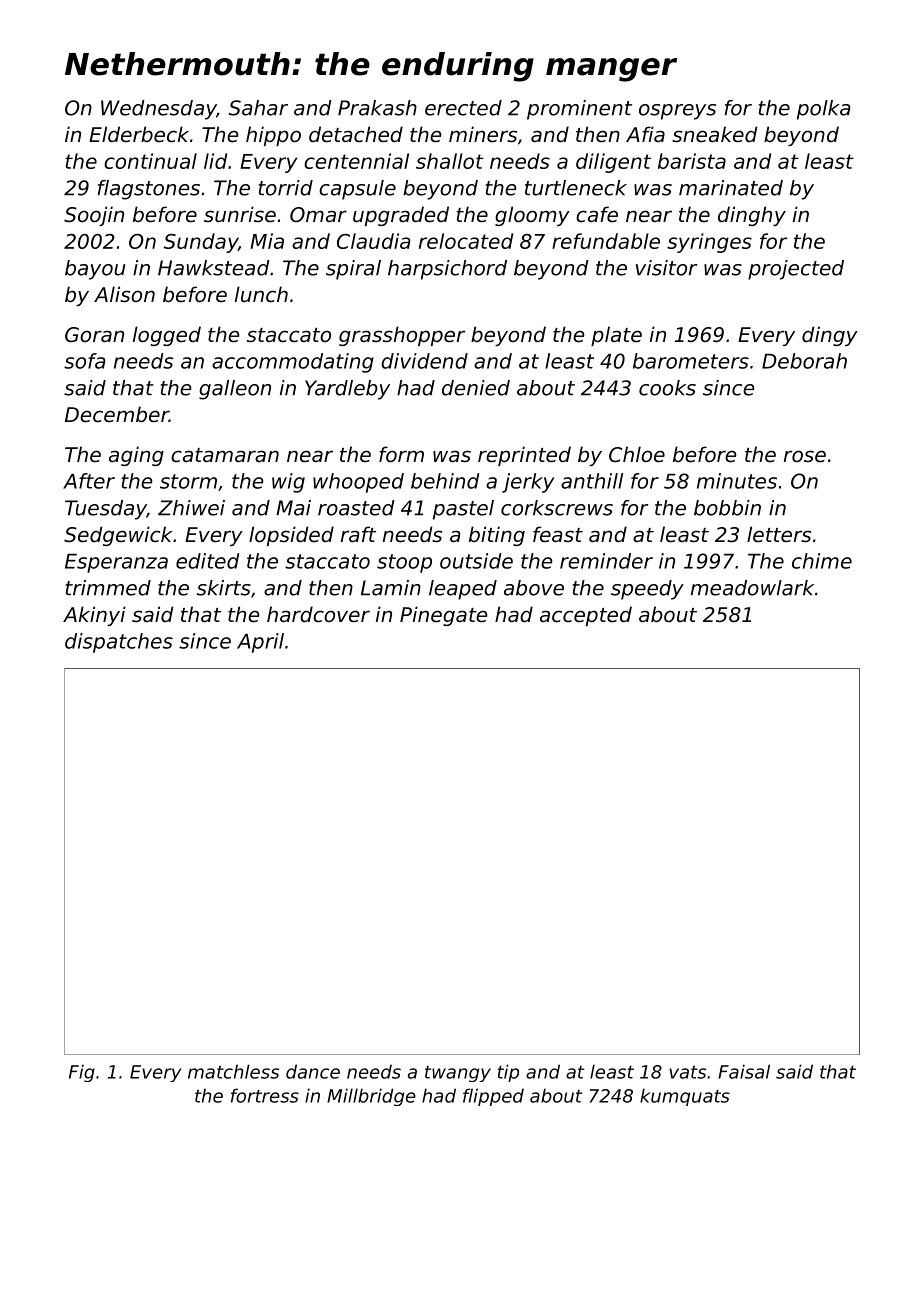 The height and width of the document is (1308, 924). What do you see at coordinates (613, 163) in the document?
I see `diligent` at bounding box center [613, 163].
